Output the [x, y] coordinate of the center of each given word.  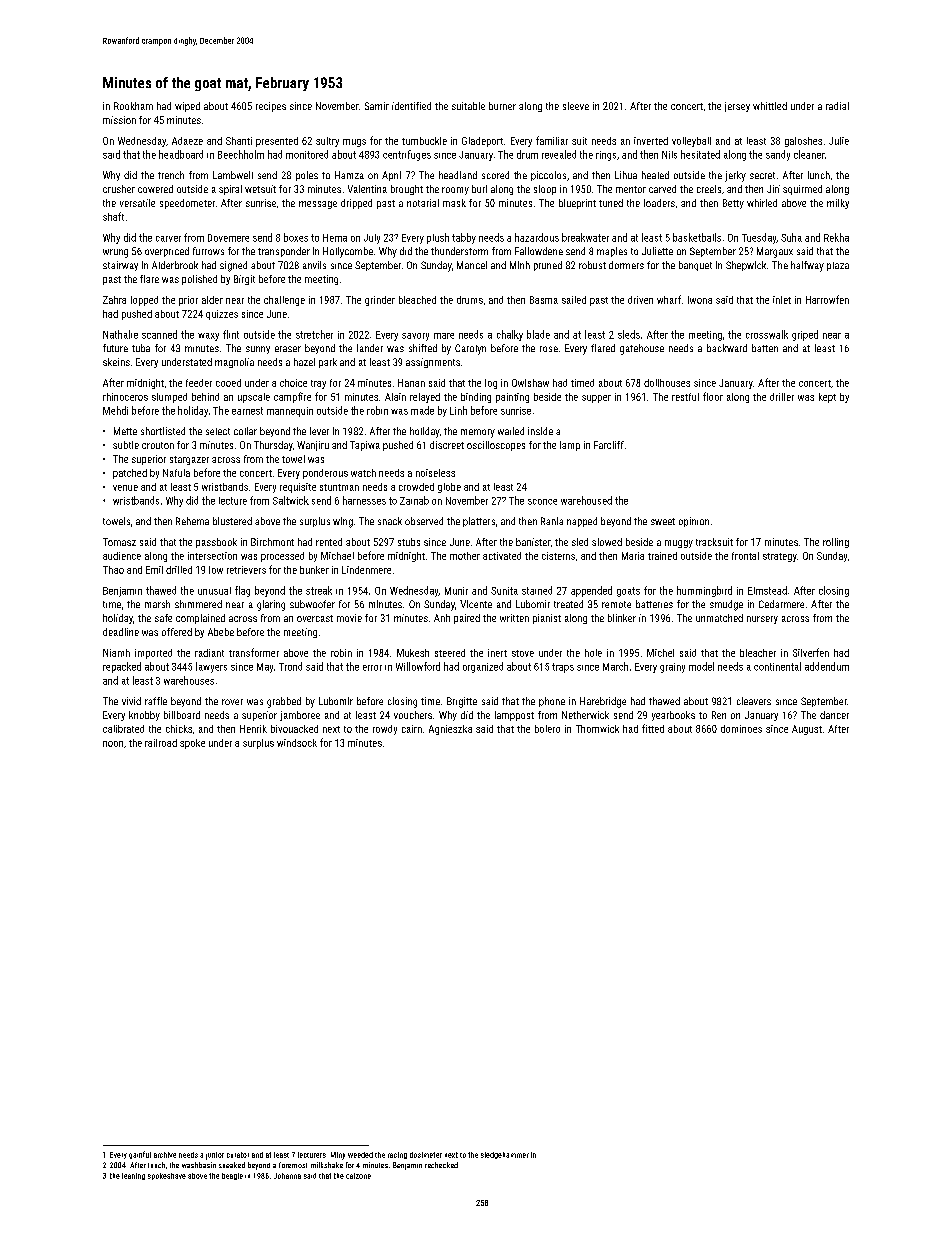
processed [282, 557]
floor [713, 396]
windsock [297, 743]
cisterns [558, 556]
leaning [133, 1176]
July [372, 239]
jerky [735, 176]
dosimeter [426, 1155]
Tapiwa [365, 446]
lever [319, 431]
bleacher [758, 653]
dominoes [741, 729]
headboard [181, 154]
